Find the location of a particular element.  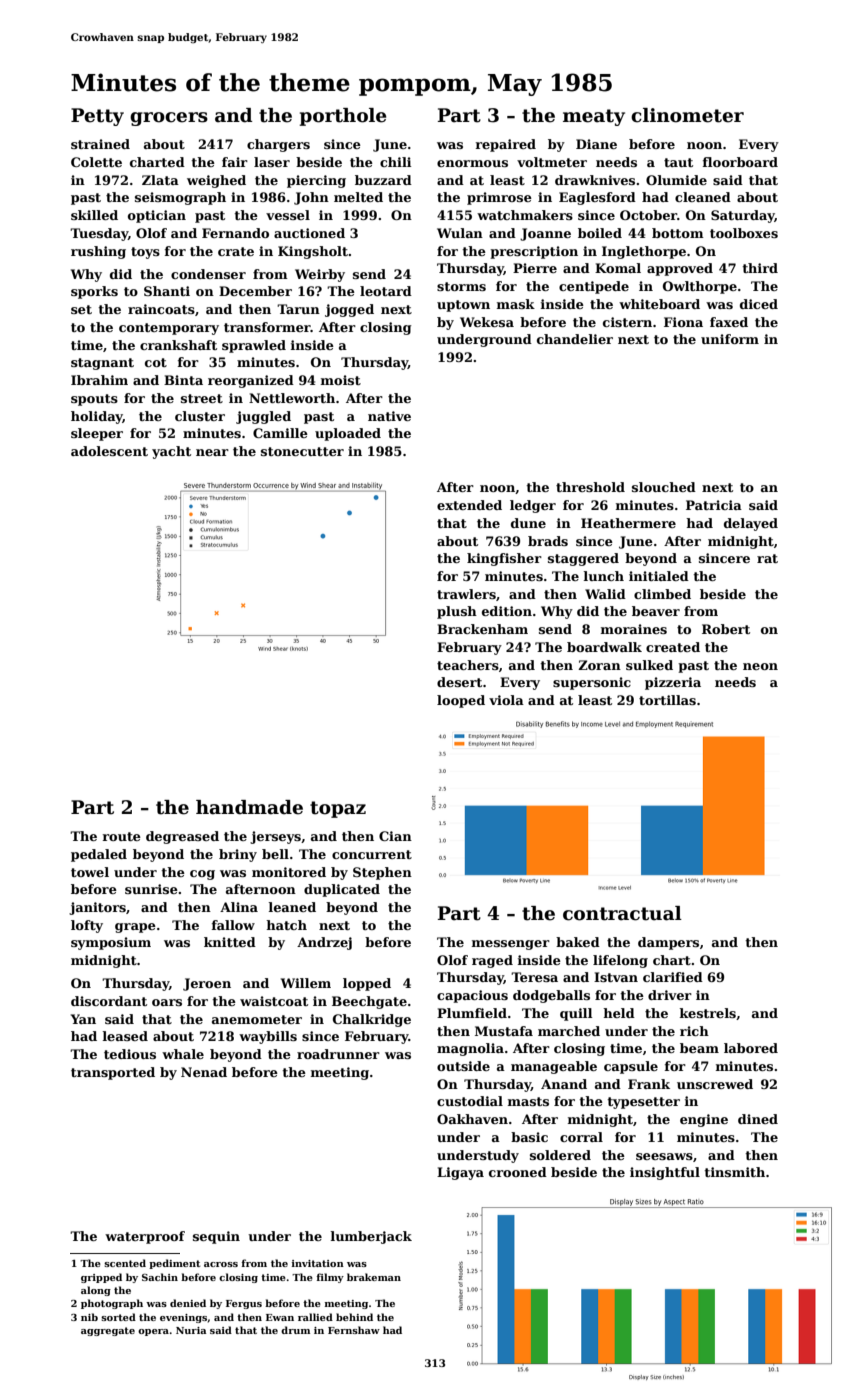

sorted is located at coordinates (118, 1317).
